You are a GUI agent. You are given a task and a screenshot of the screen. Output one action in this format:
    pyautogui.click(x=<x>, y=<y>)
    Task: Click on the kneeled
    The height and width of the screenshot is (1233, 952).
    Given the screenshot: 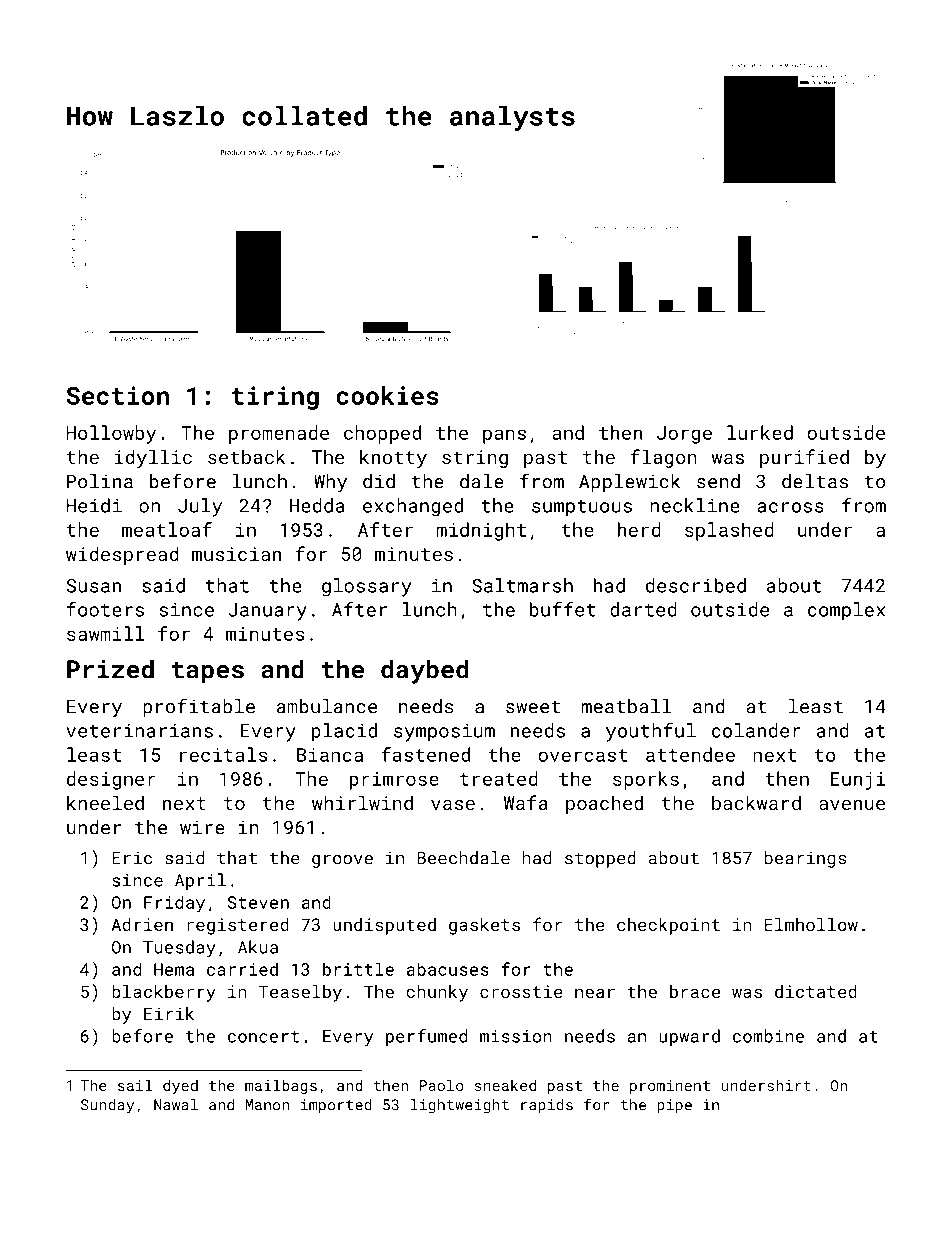 What is the action you would take?
    pyautogui.click(x=105, y=802)
